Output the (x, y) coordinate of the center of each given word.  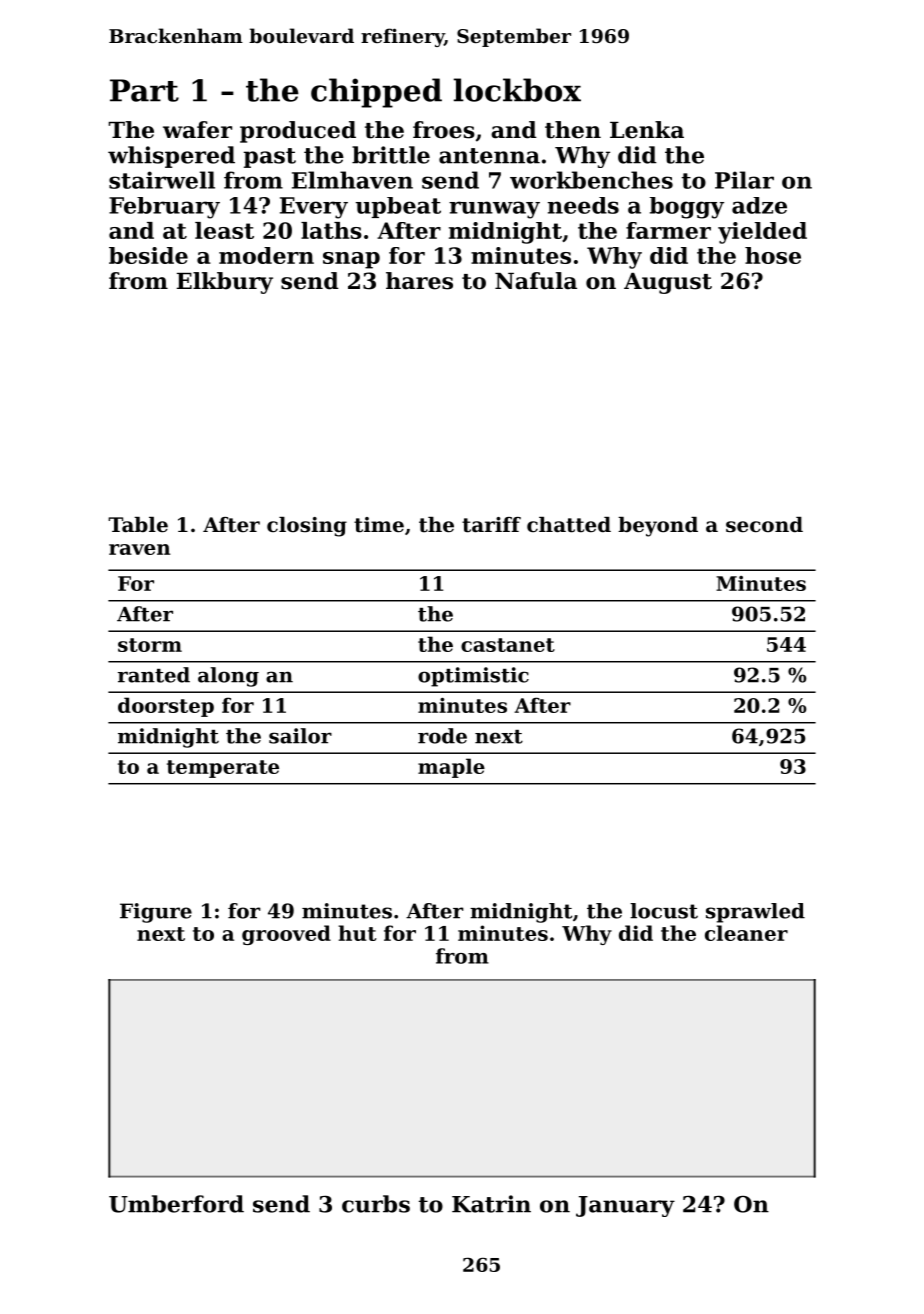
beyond (658, 527)
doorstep (166, 707)
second (764, 525)
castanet (508, 645)
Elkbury (225, 283)
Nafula (536, 281)
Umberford (176, 1204)
